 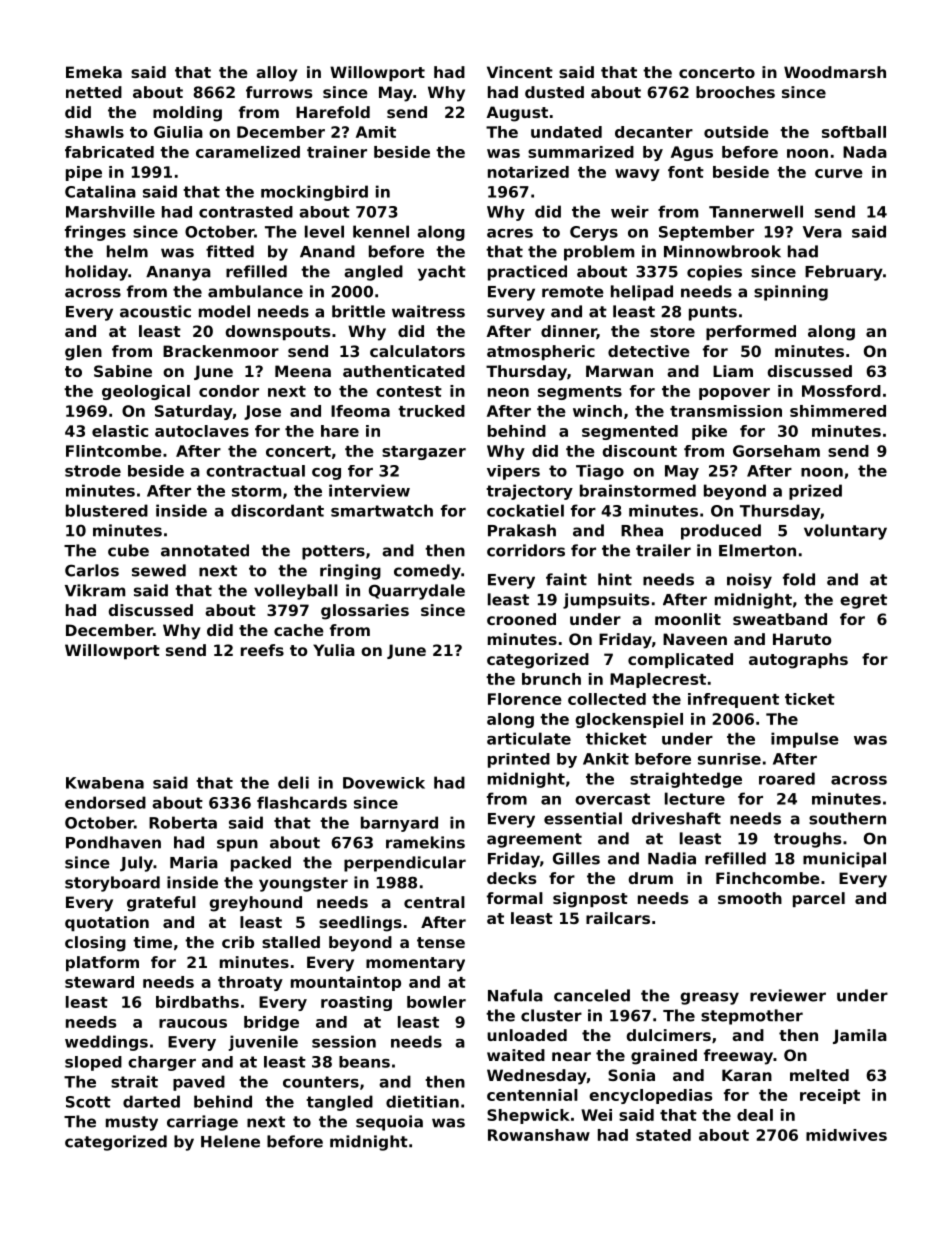 What do you see at coordinates (629, 720) in the screenshot?
I see `glockenspiel` at bounding box center [629, 720].
